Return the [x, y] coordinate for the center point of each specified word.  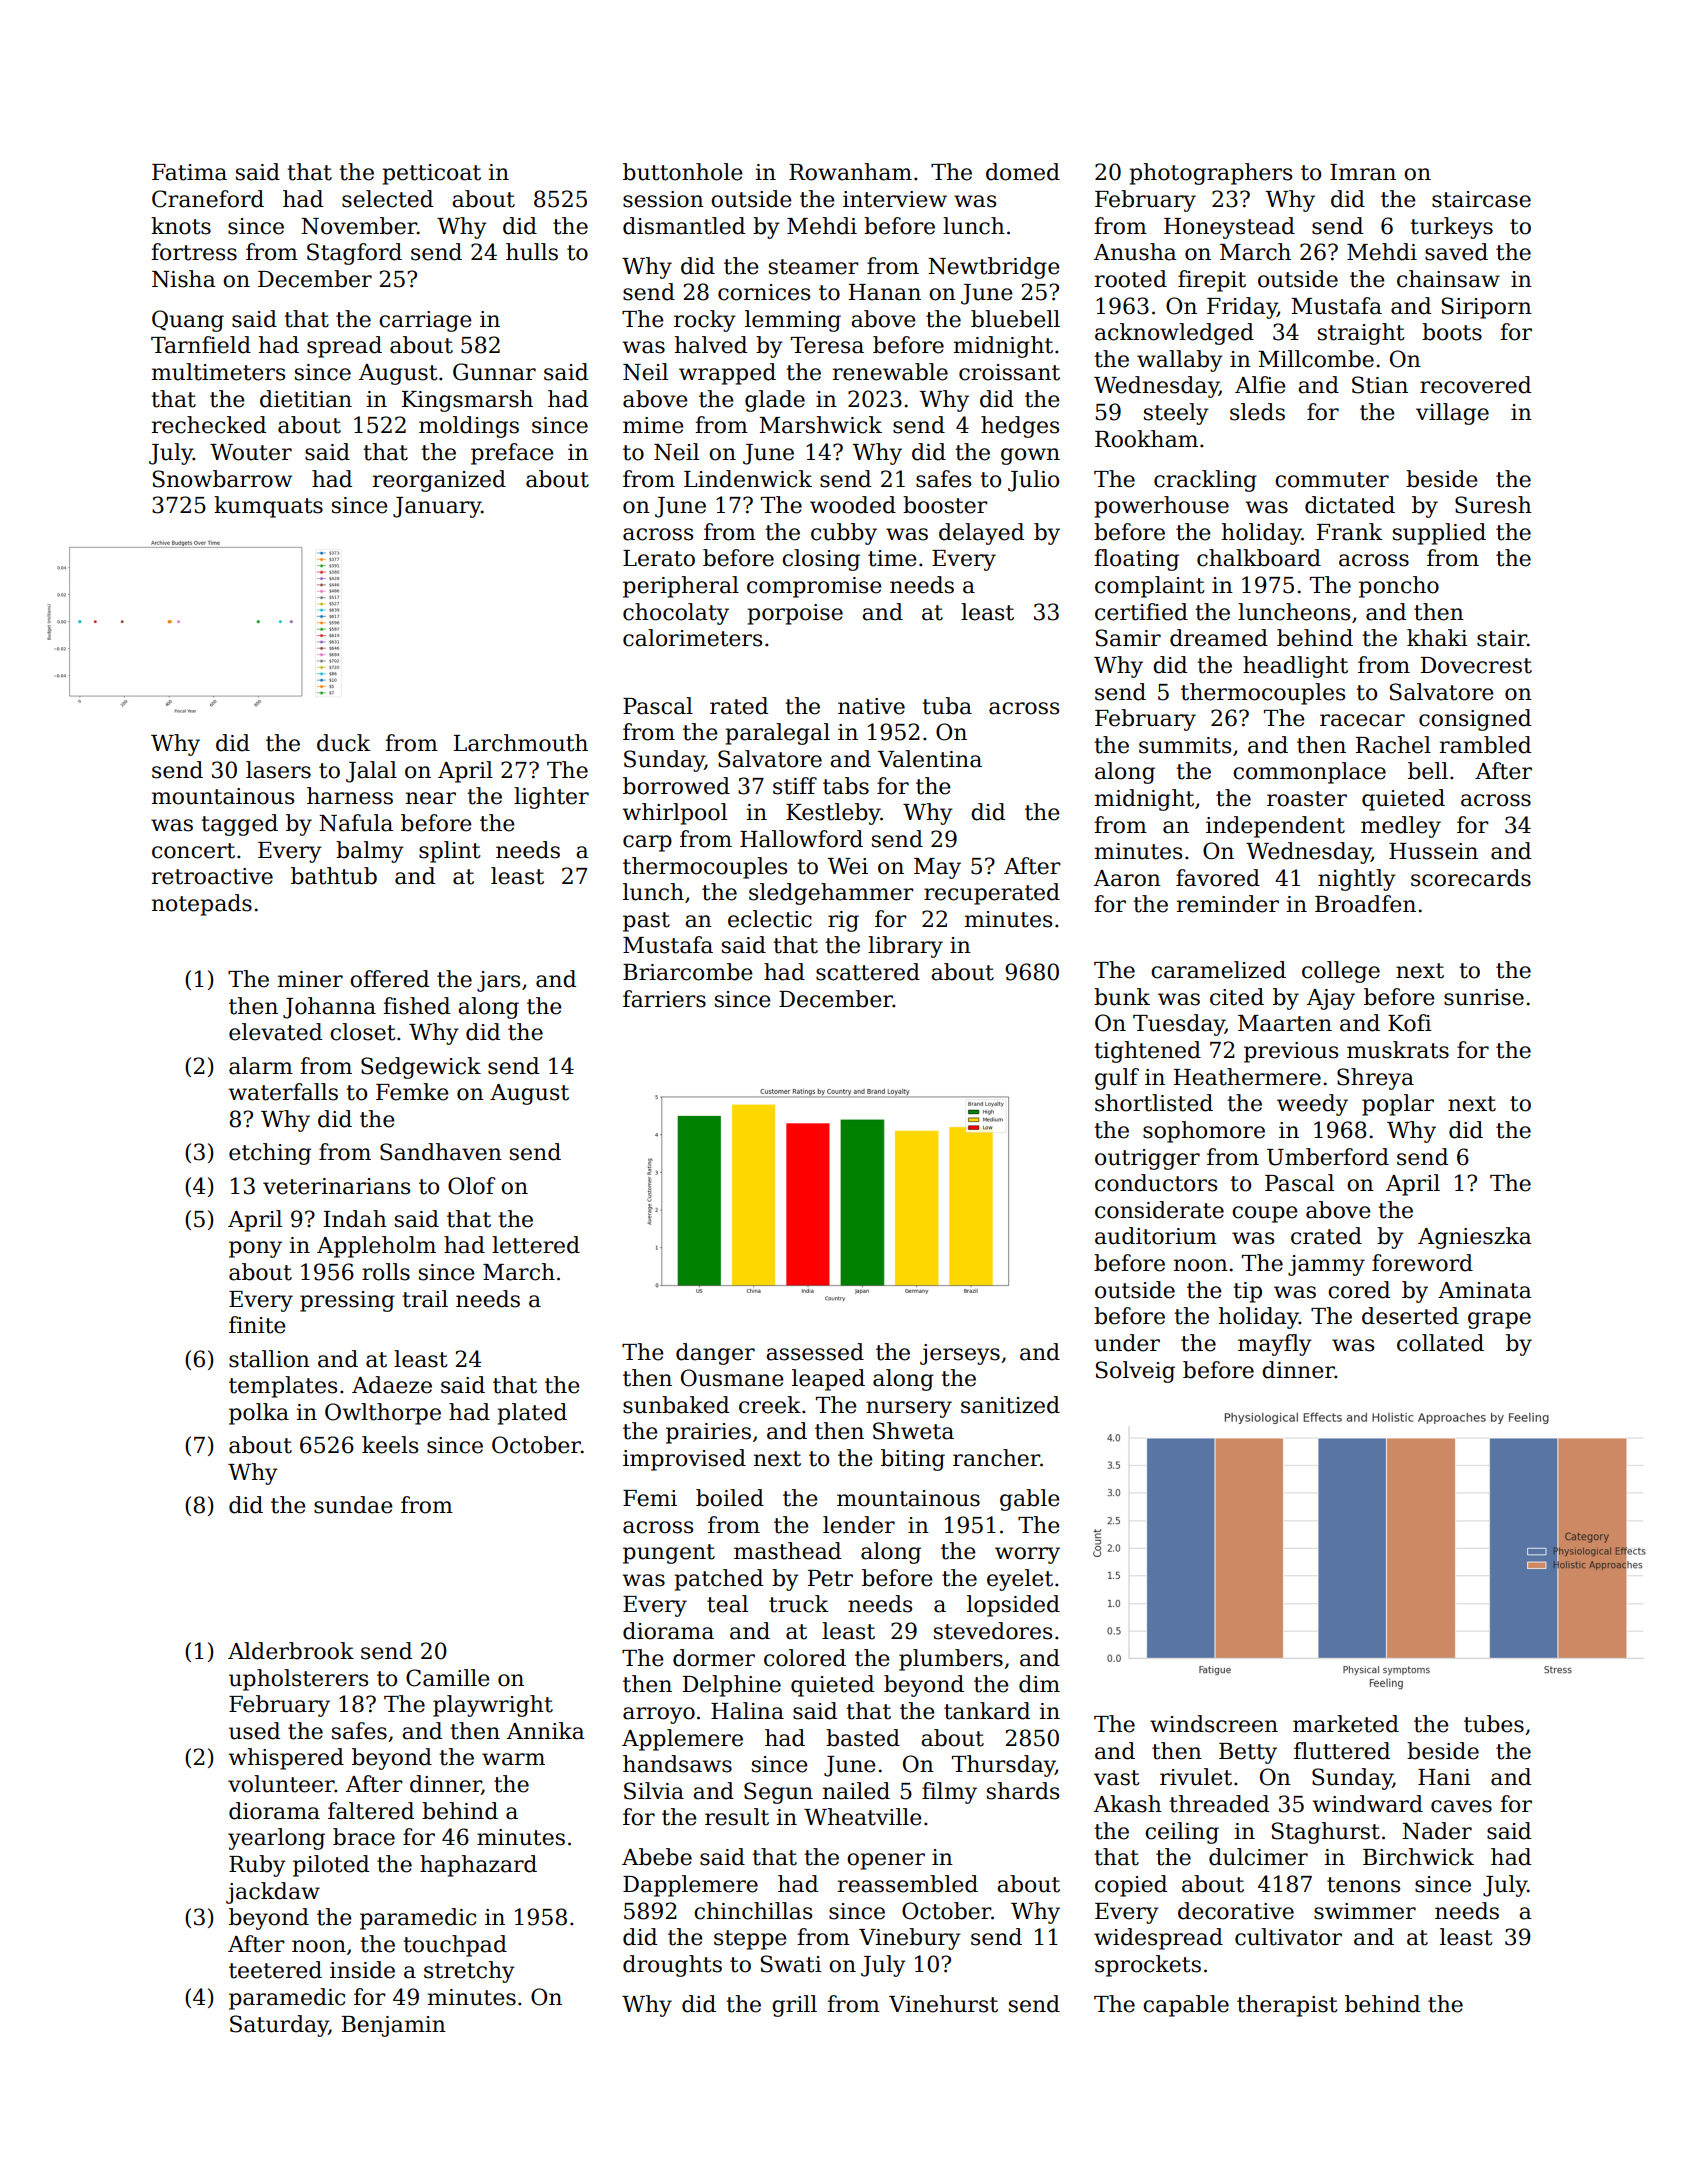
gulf [1117, 1079]
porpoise [795, 614]
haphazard [478, 1866]
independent [1275, 827]
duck [343, 743]
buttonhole [683, 172]
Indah [355, 1219]
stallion [269, 1359]
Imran [1363, 172]
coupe [1265, 1214]
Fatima [189, 172]
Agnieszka [1475, 1238]
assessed [815, 1352]
